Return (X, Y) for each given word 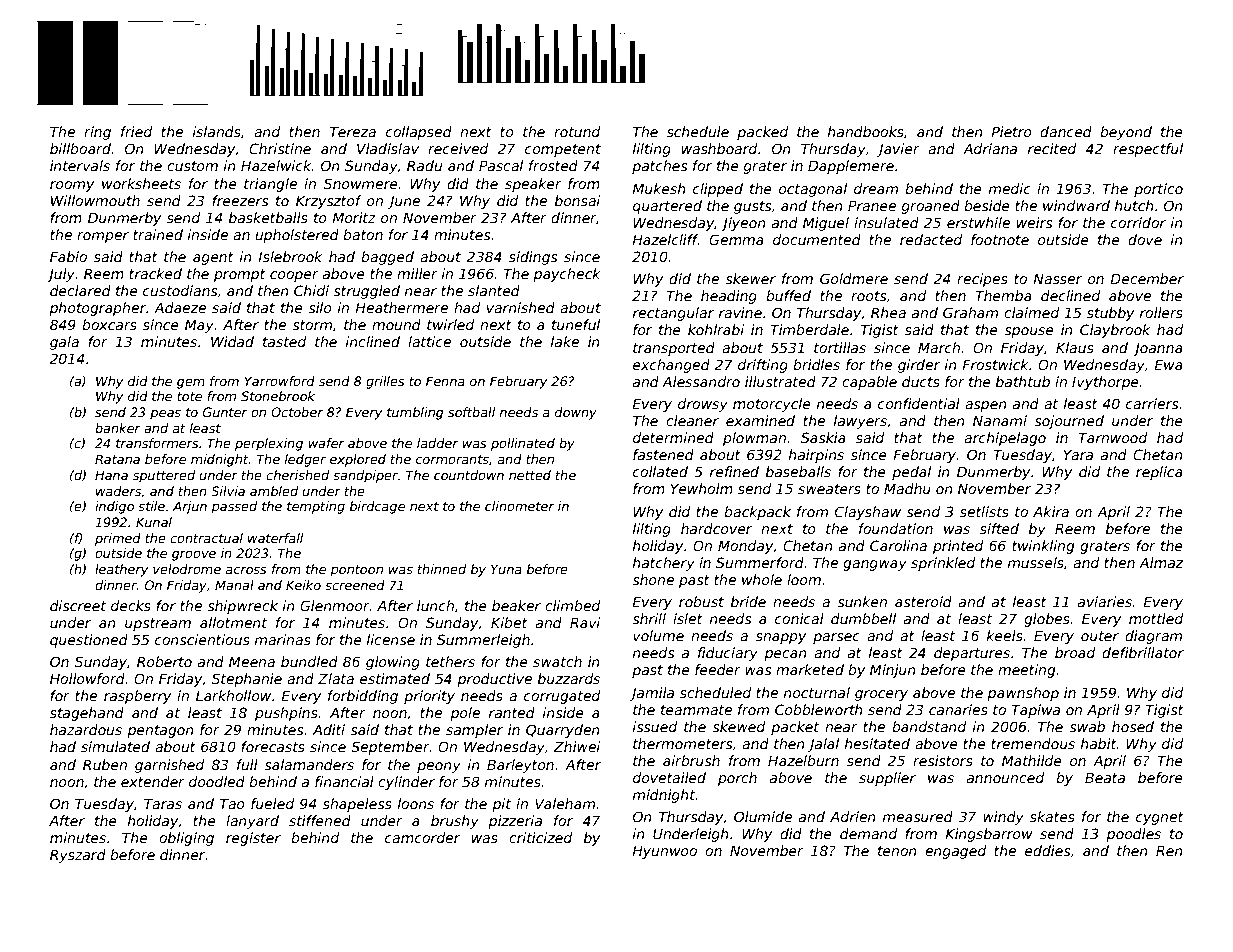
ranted (512, 712)
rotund (577, 131)
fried (136, 131)
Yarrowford (280, 381)
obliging (186, 839)
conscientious (202, 639)
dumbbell (863, 618)
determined (673, 437)
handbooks (866, 131)
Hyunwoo (664, 852)
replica (1159, 473)
